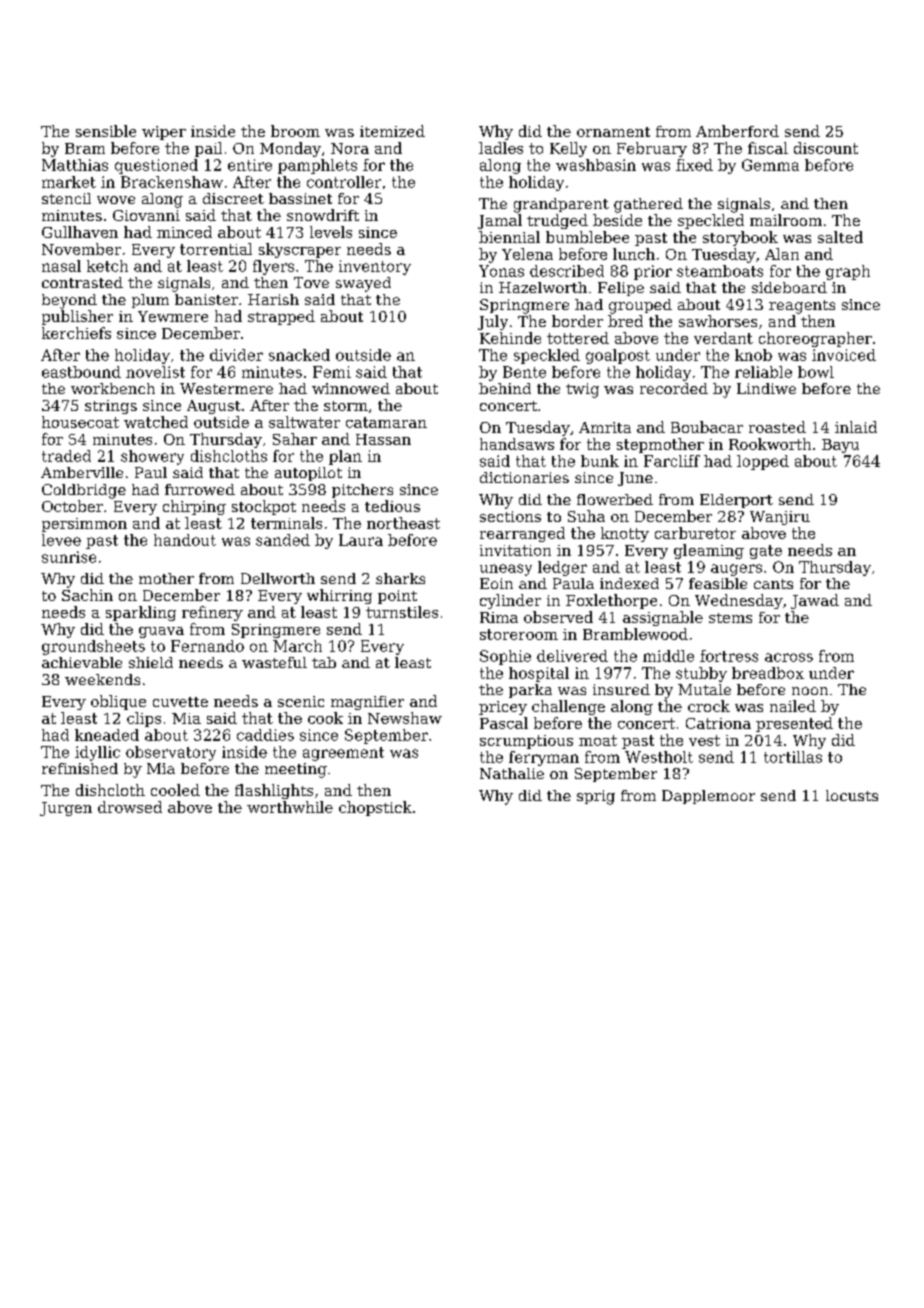  What do you see at coordinates (375, 808) in the document?
I see `chopstick` at bounding box center [375, 808].
